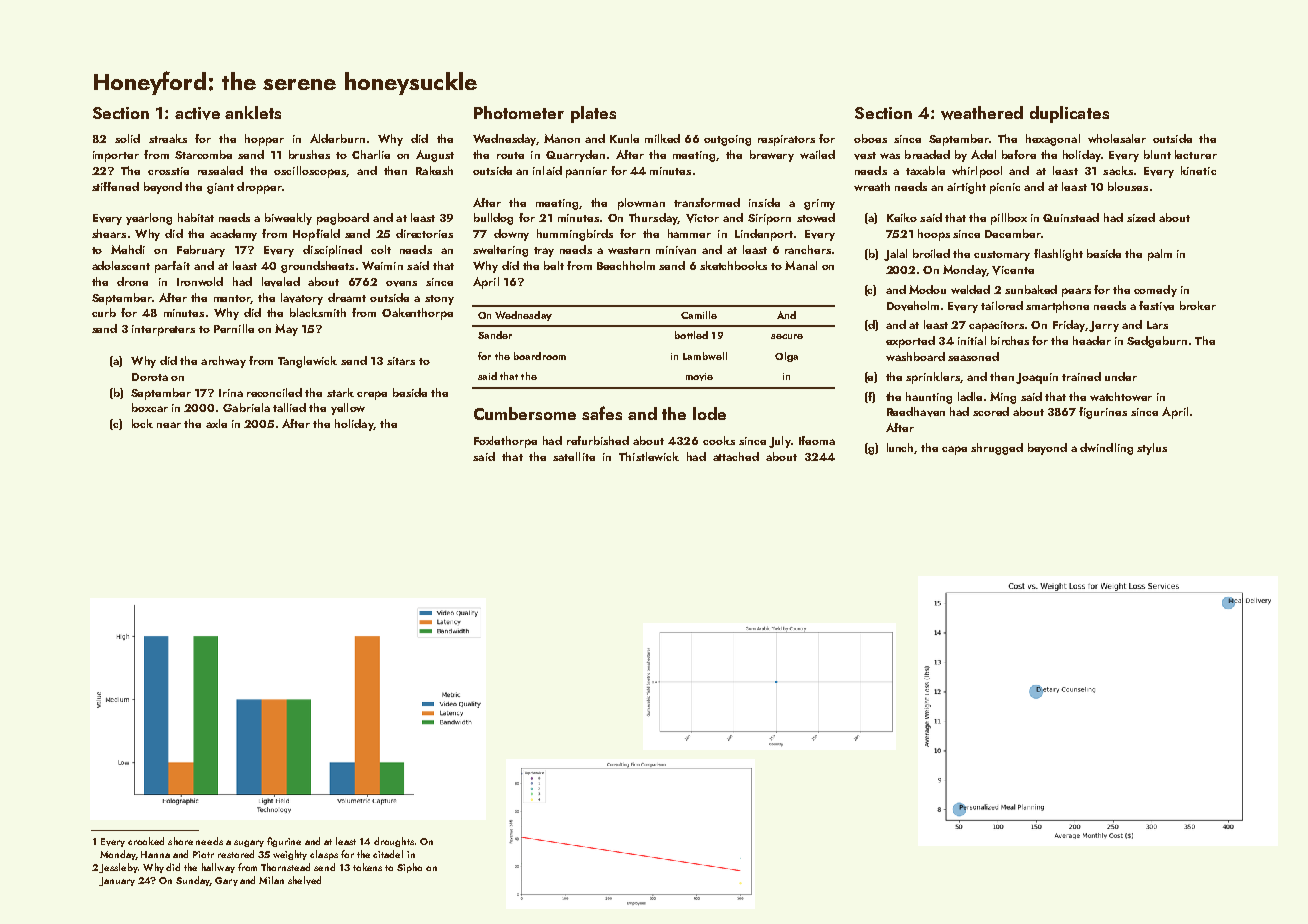 This screenshot has width=1308, height=924. What do you see at coordinates (236, 854) in the screenshot?
I see `restored` at bounding box center [236, 854].
